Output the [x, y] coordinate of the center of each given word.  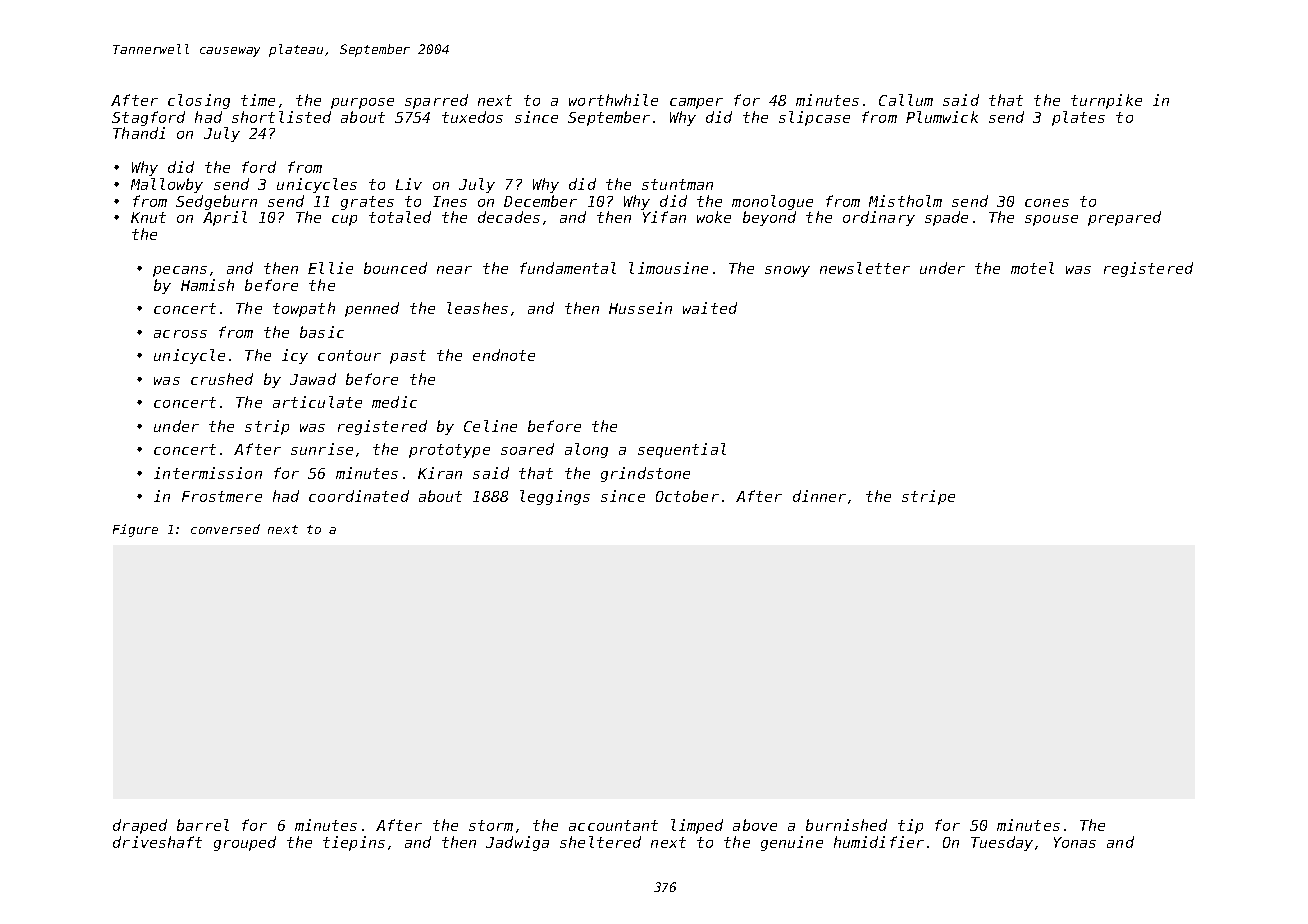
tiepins [354, 843]
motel [1032, 268]
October [687, 496]
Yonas [1075, 842]
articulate [317, 402]
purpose [362, 103]
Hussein [640, 308]
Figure [135, 530]
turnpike [1106, 101]
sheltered [600, 842]
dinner [819, 496]
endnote [504, 355]
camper [696, 103]
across [180, 334]
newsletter [865, 268]
